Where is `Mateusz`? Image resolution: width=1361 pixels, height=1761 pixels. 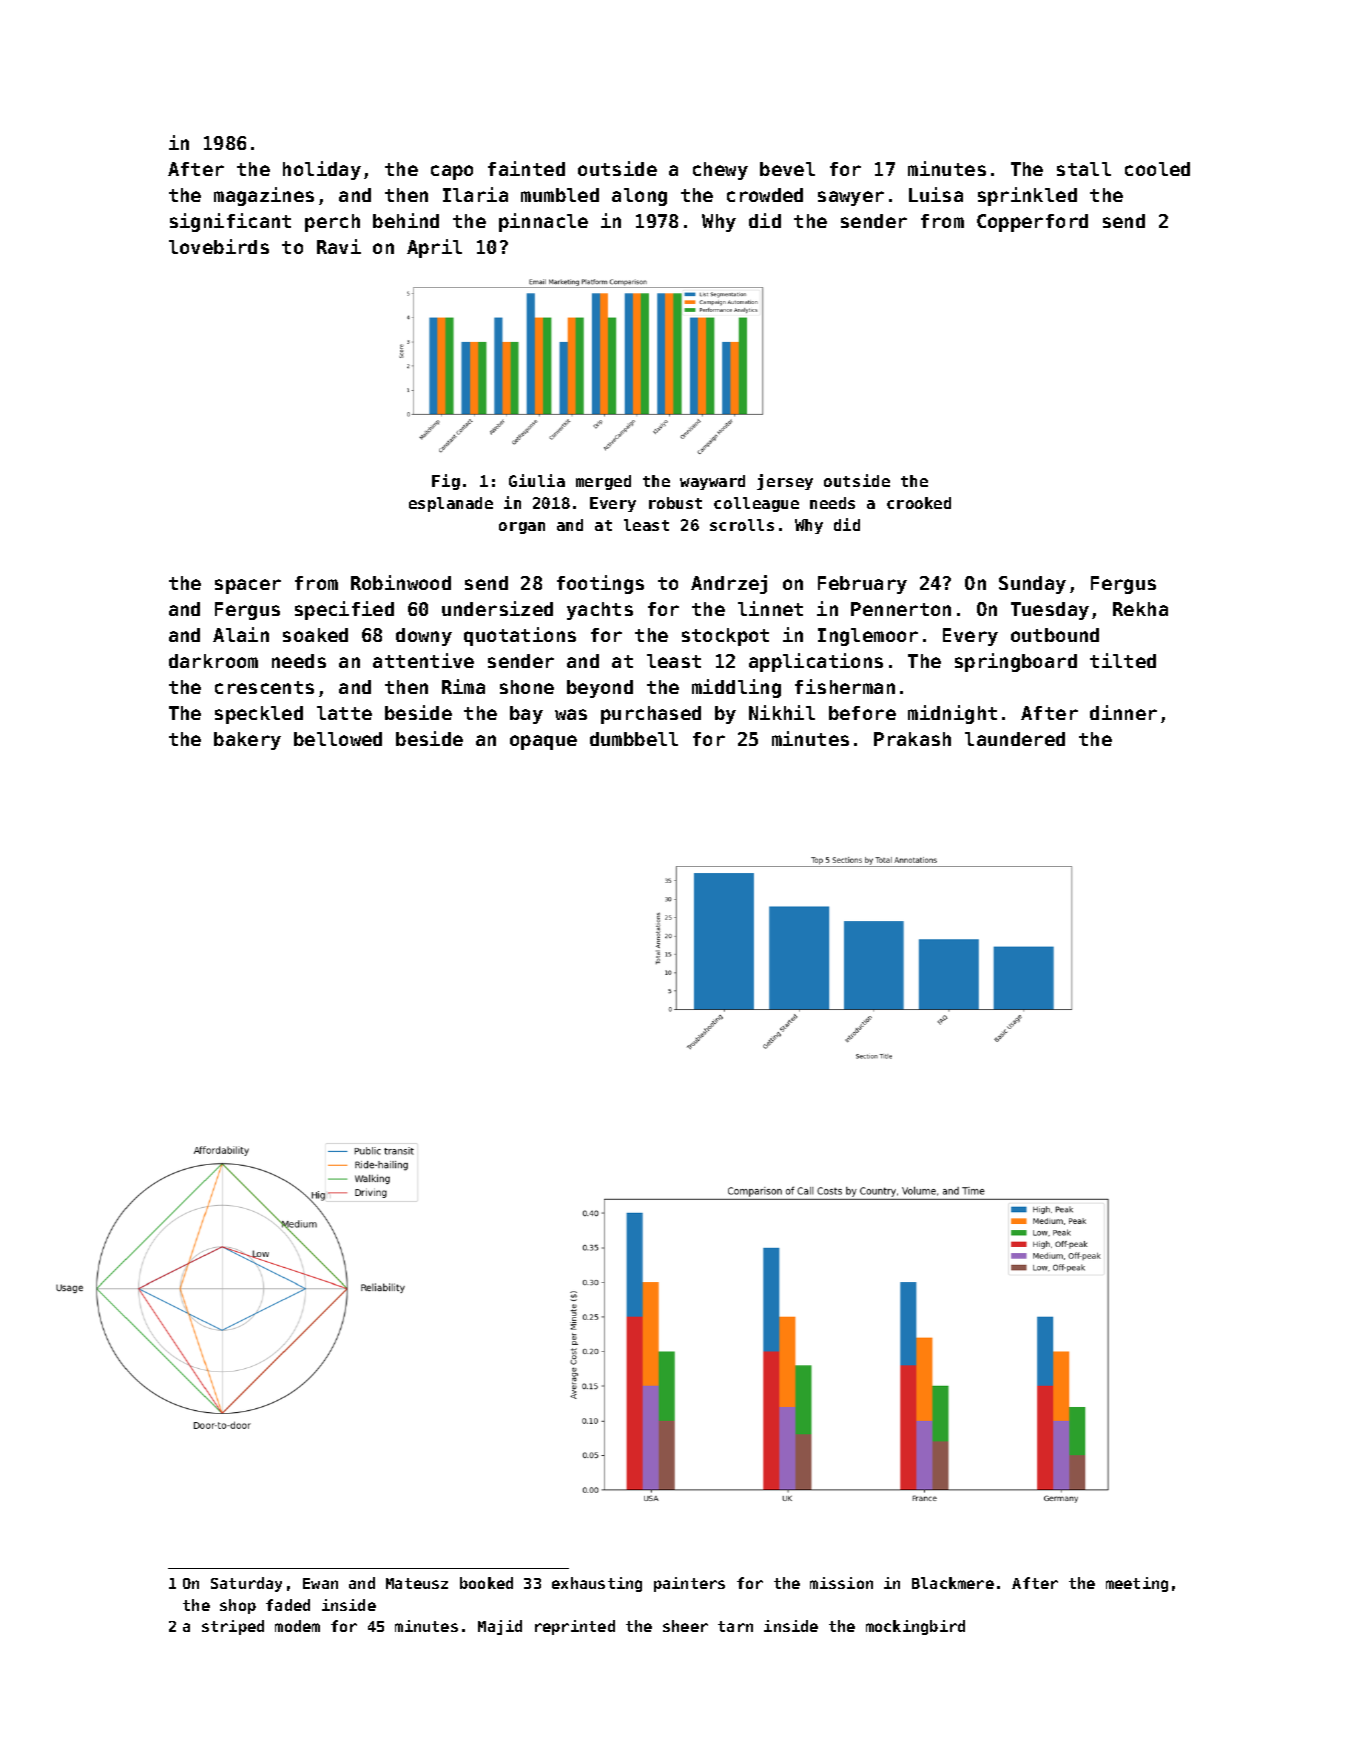 Mateusz is located at coordinates (417, 1583).
